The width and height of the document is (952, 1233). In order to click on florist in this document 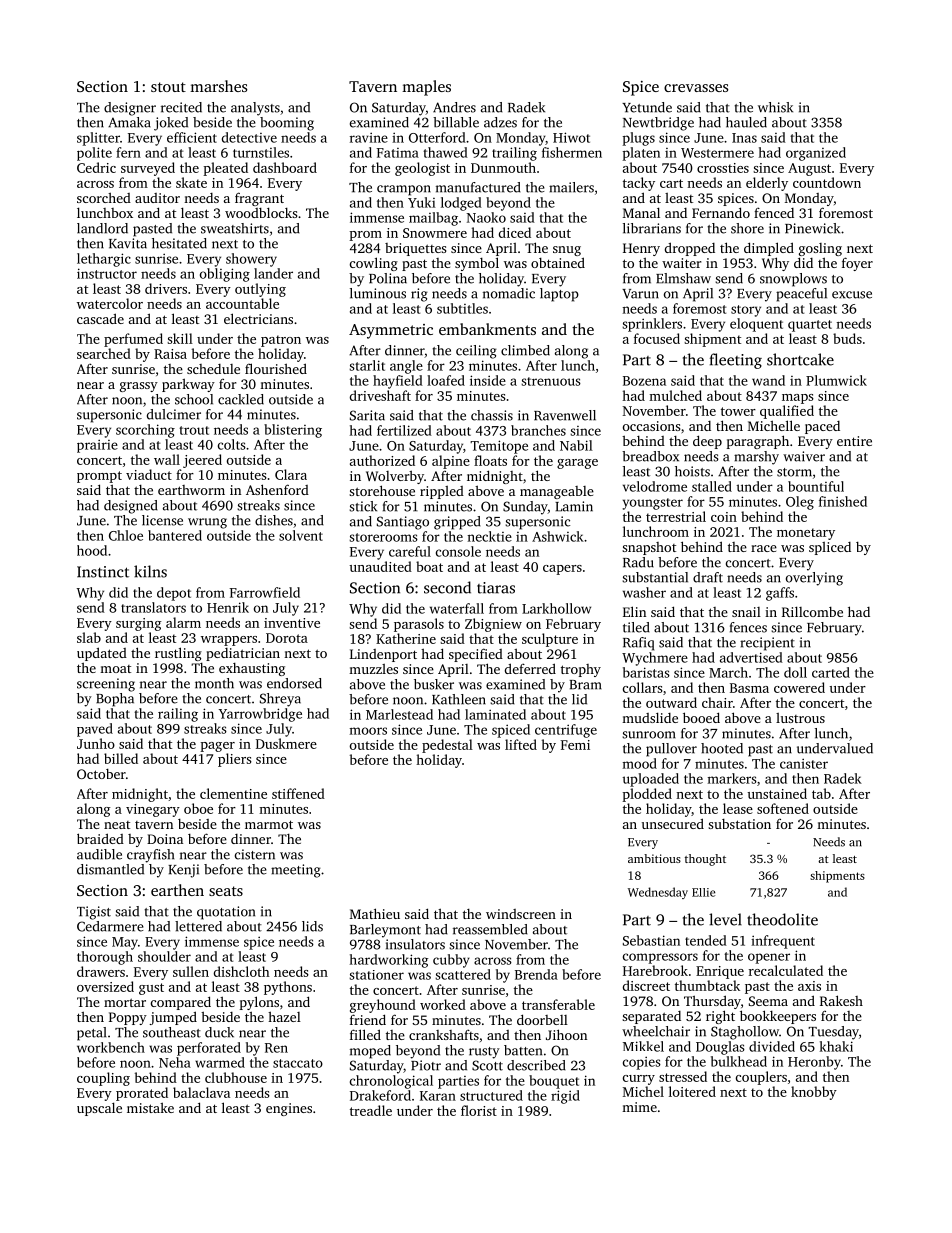, I will do `click(479, 1110)`.
